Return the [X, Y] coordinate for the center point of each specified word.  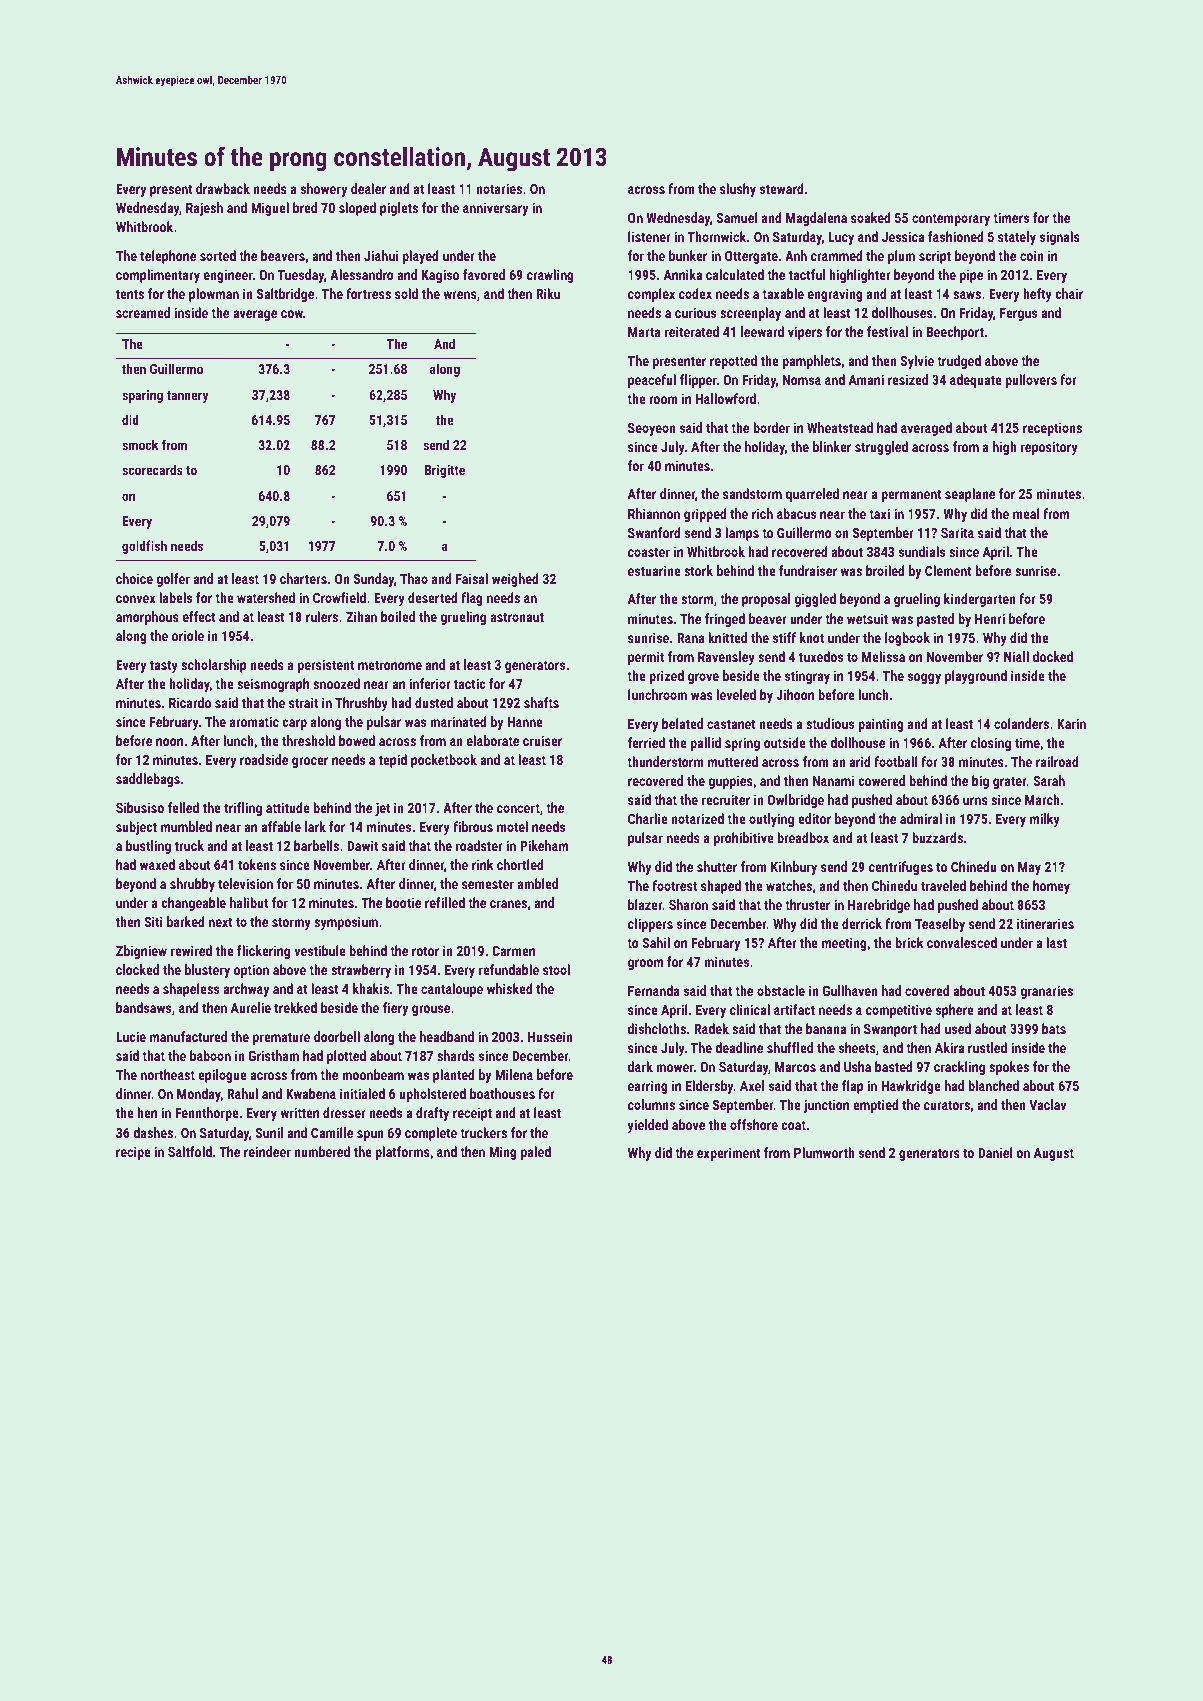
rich [762, 513]
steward [782, 188]
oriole [188, 635]
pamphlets [811, 362]
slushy [738, 190]
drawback [223, 188]
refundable [509, 969]
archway [246, 990]
